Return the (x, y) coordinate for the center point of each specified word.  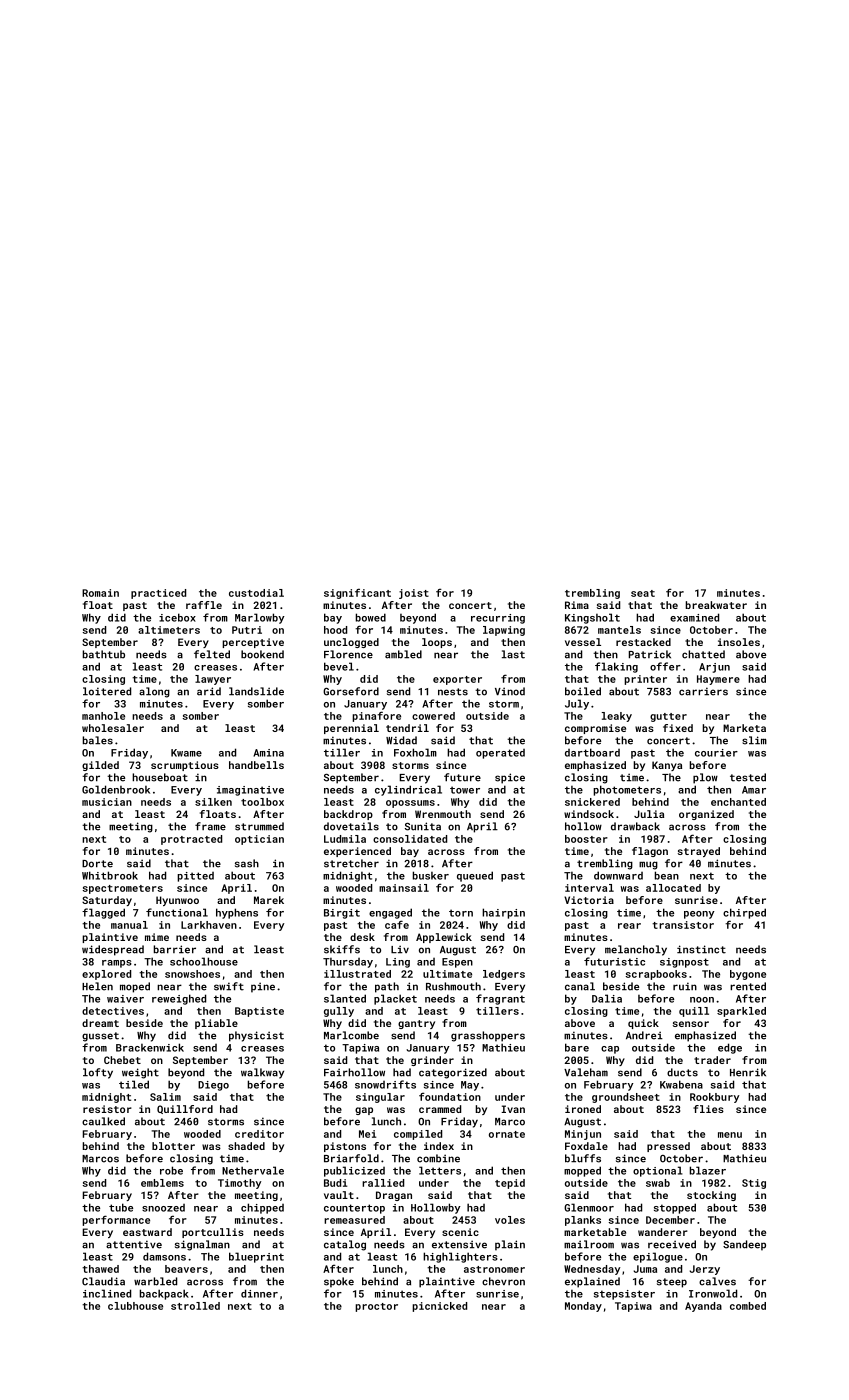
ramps (117, 964)
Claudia (103, 1281)
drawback (635, 826)
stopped (675, 1208)
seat (643, 593)
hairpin (503, 913)
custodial (256, 593)
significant (357, 593)
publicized (354, 1171)
